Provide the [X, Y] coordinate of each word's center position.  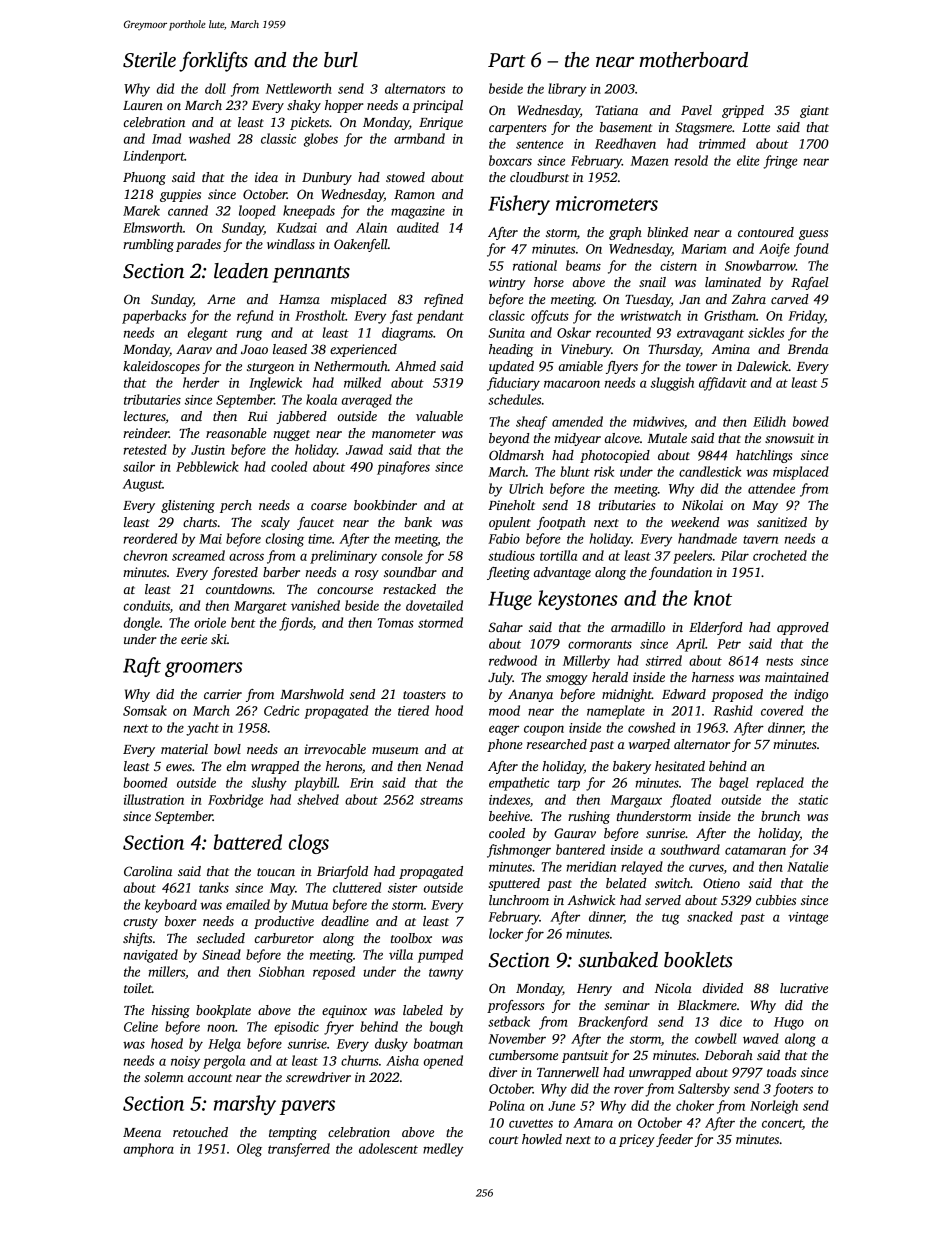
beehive [509, 816]
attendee [771, 488]
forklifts [213, 61]
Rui [257, 416]
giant [814, 111]
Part [506, 60]
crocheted [780, 555]
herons [344, 766]
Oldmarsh [516, 455]
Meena [142, 1132]
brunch [780, 816]
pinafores [403, 468]
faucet [315, 523]
